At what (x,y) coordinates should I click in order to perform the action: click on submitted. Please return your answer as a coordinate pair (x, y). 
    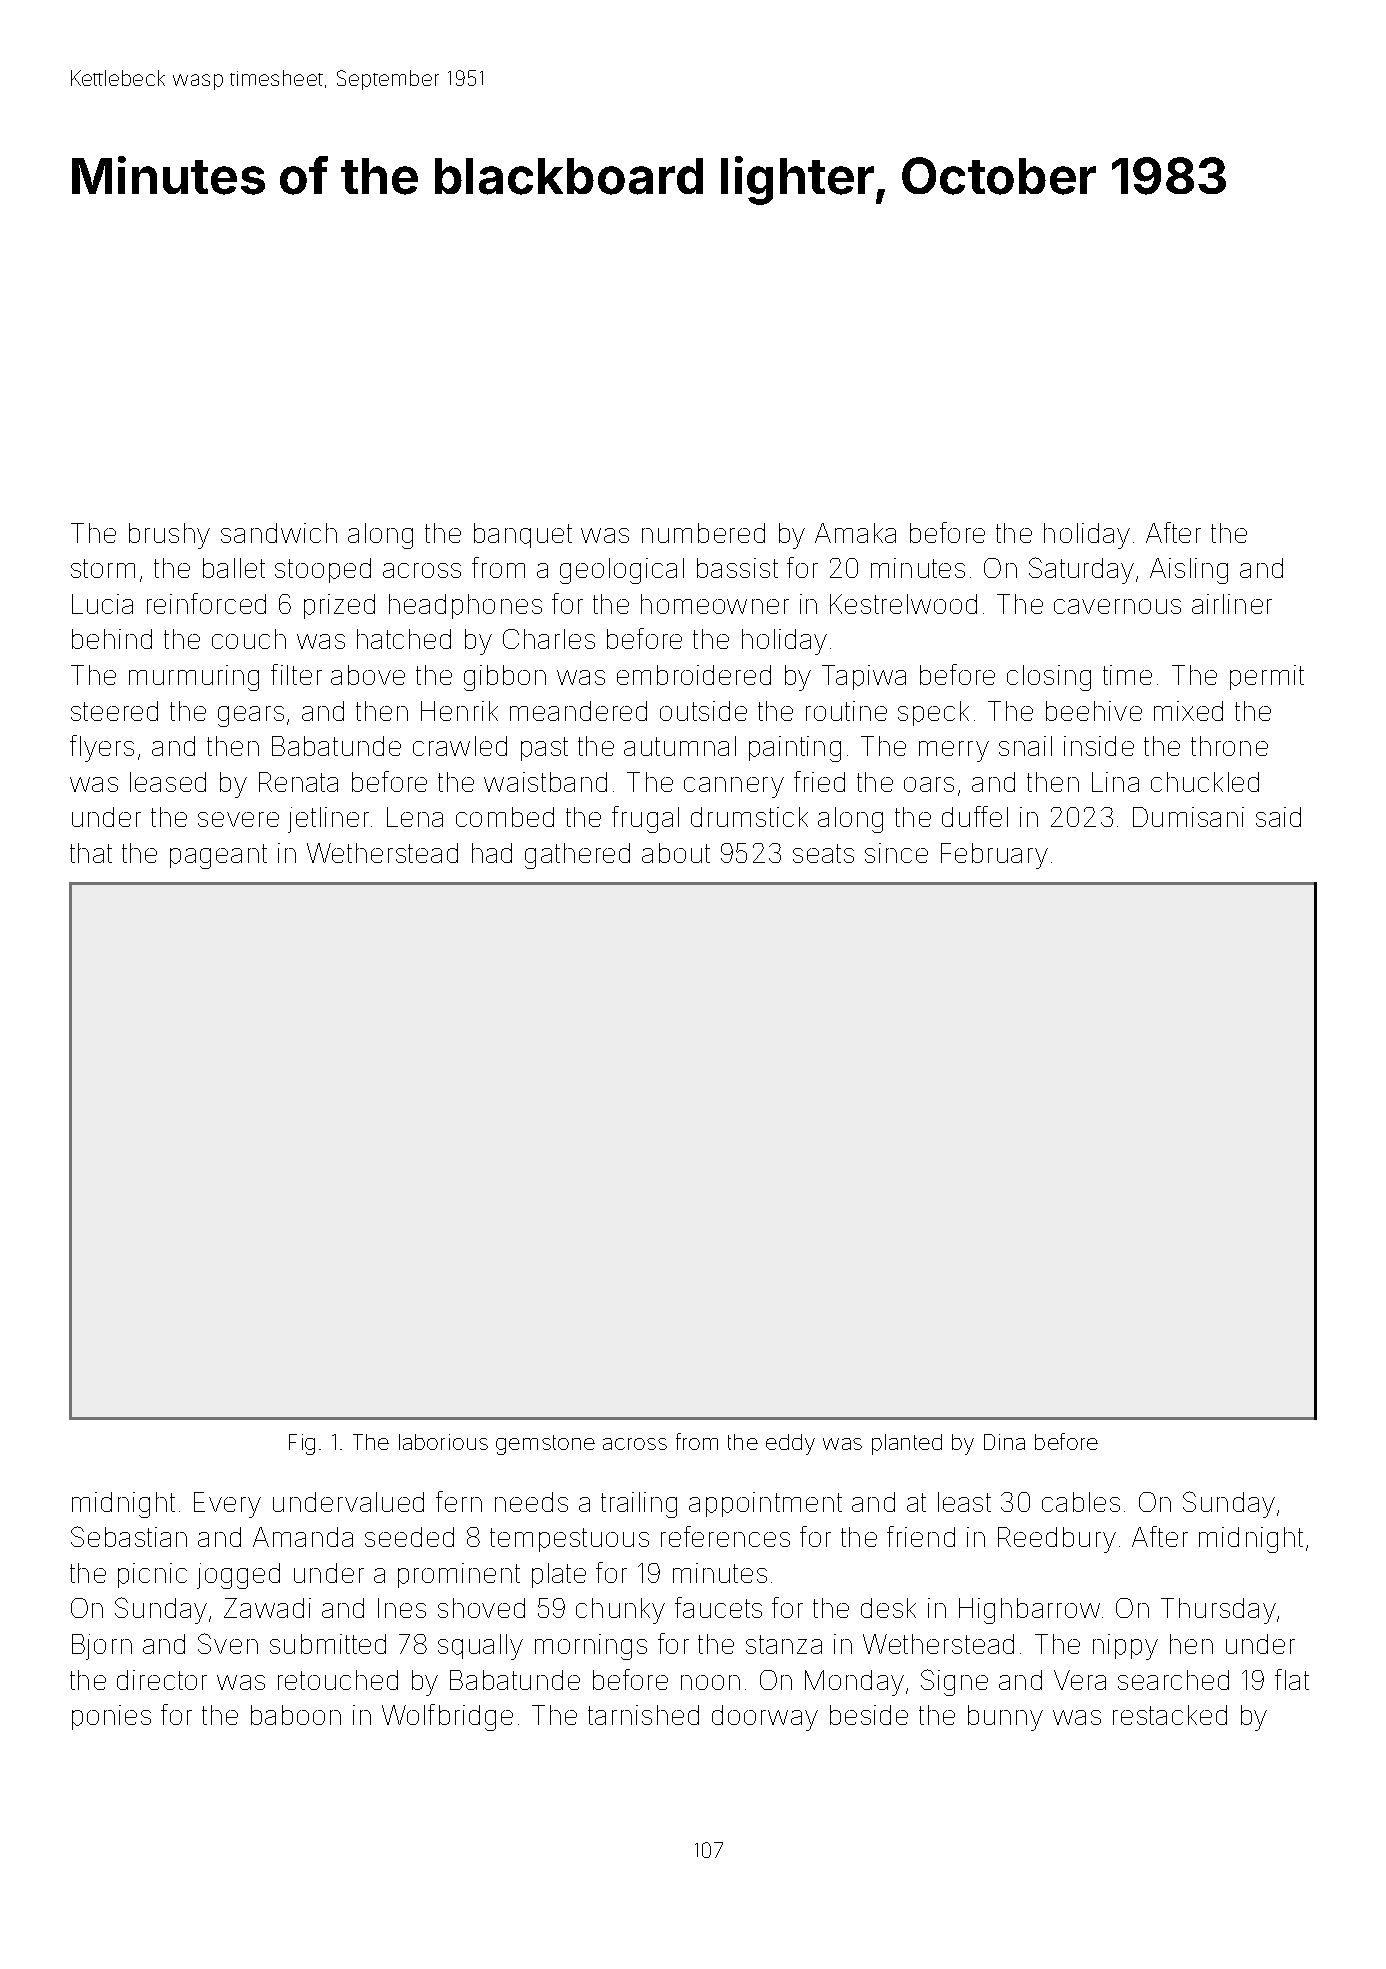
    Looking at the image, I should click on (328, 1644).
